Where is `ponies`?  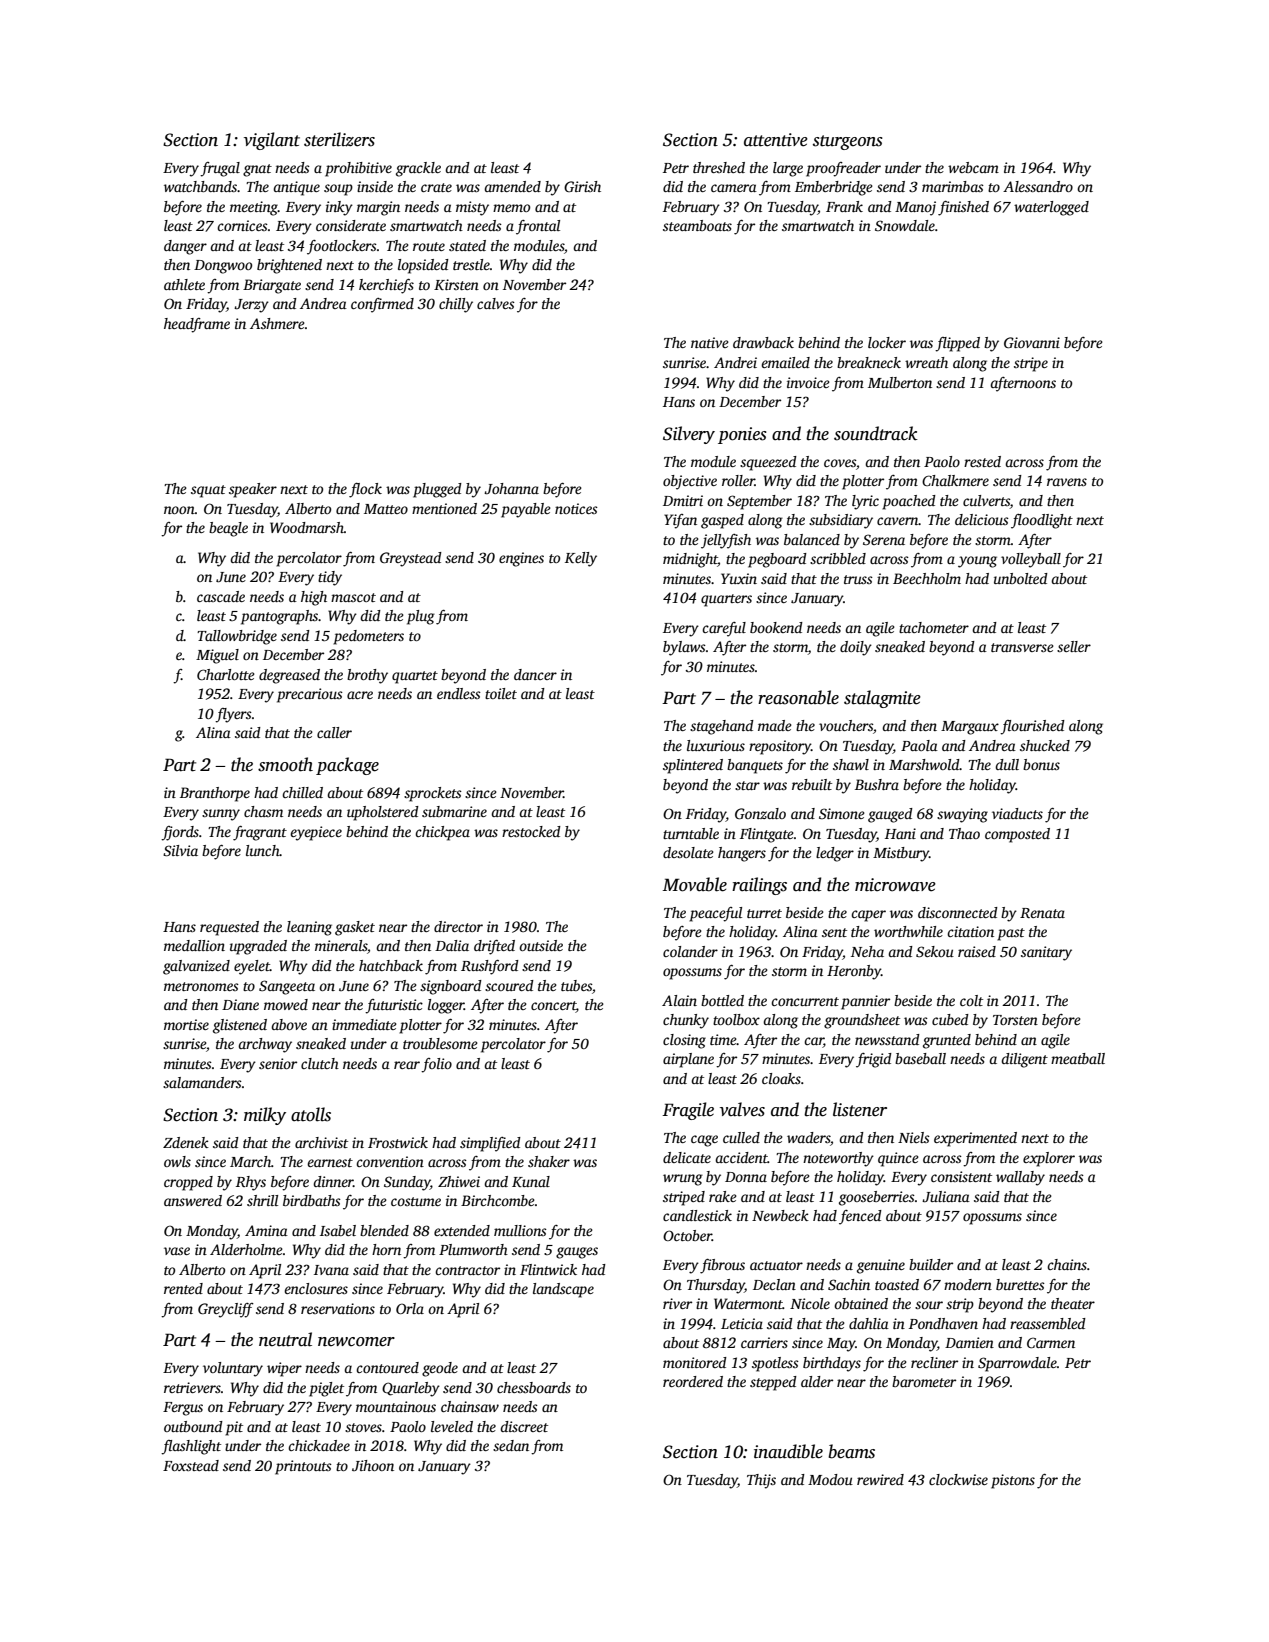
ponies is located at coordinates (742, 435).
